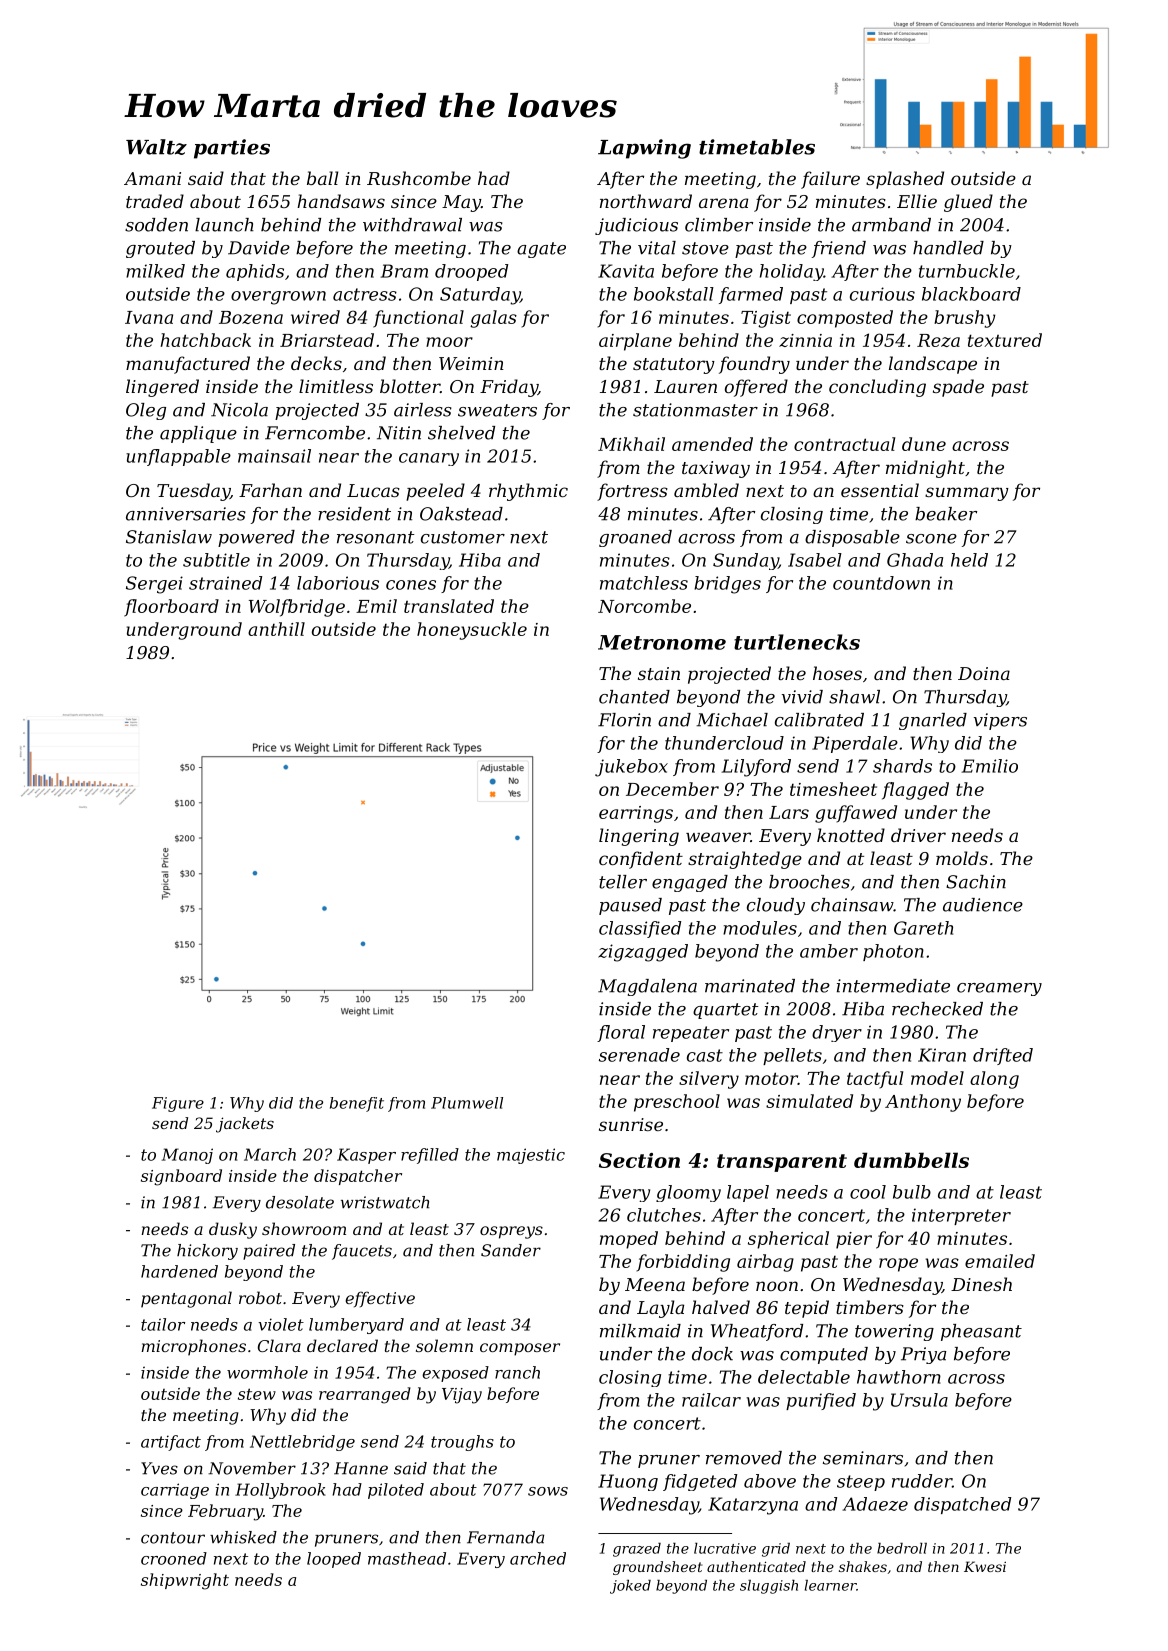  Describe the element at coordinates (245, 1125) in the screenshot. I see `jackets` at that location.
